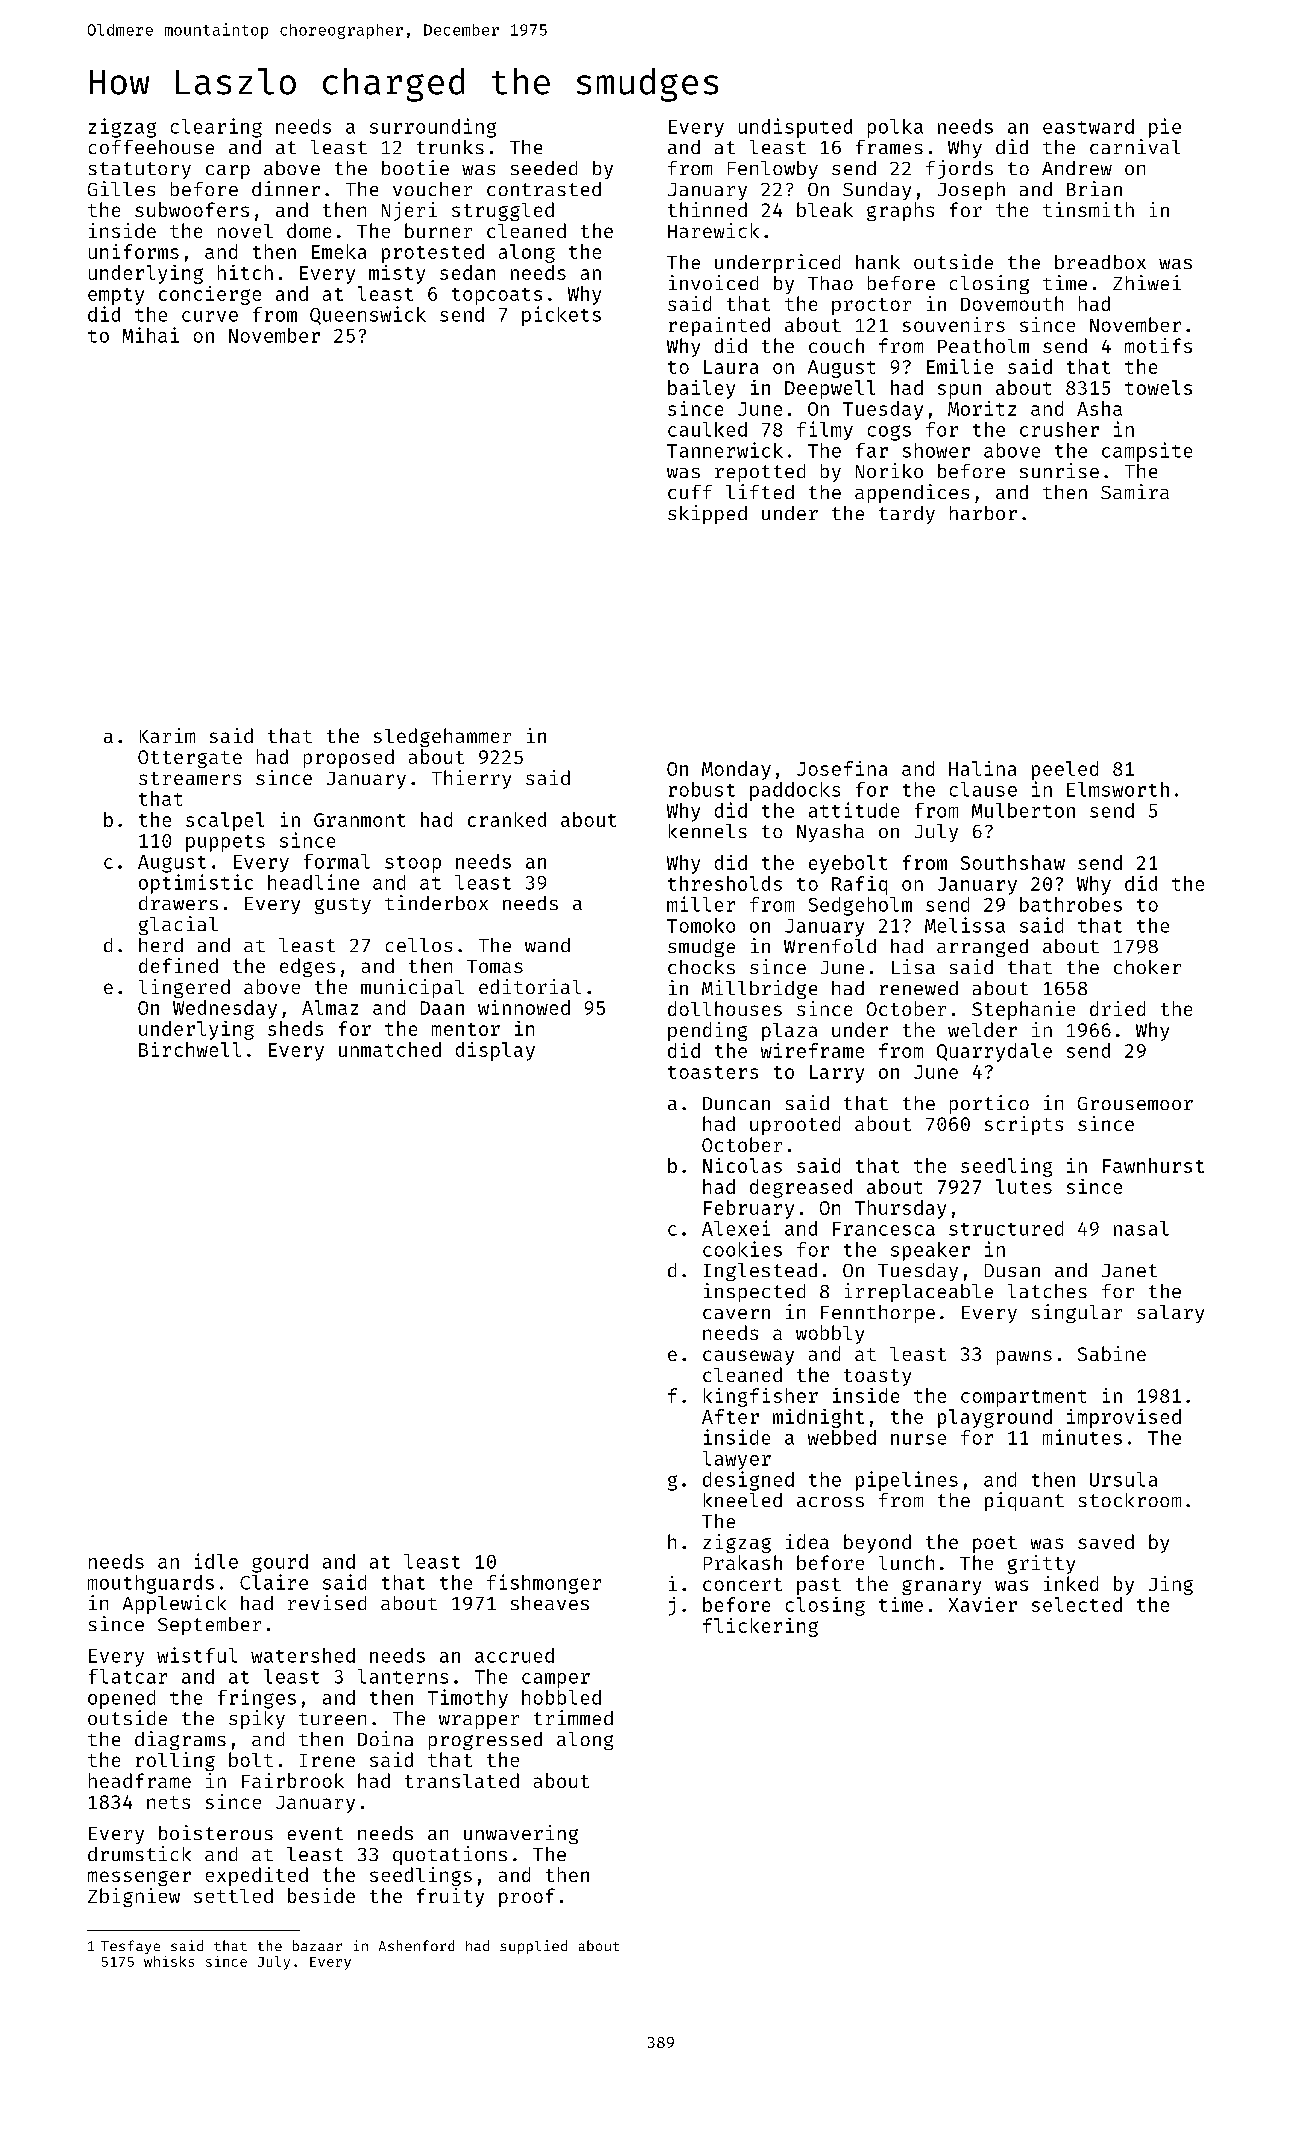 This image has width=1293, height=2129. I want to click on Grousemoor, so click(1135, 1103).
